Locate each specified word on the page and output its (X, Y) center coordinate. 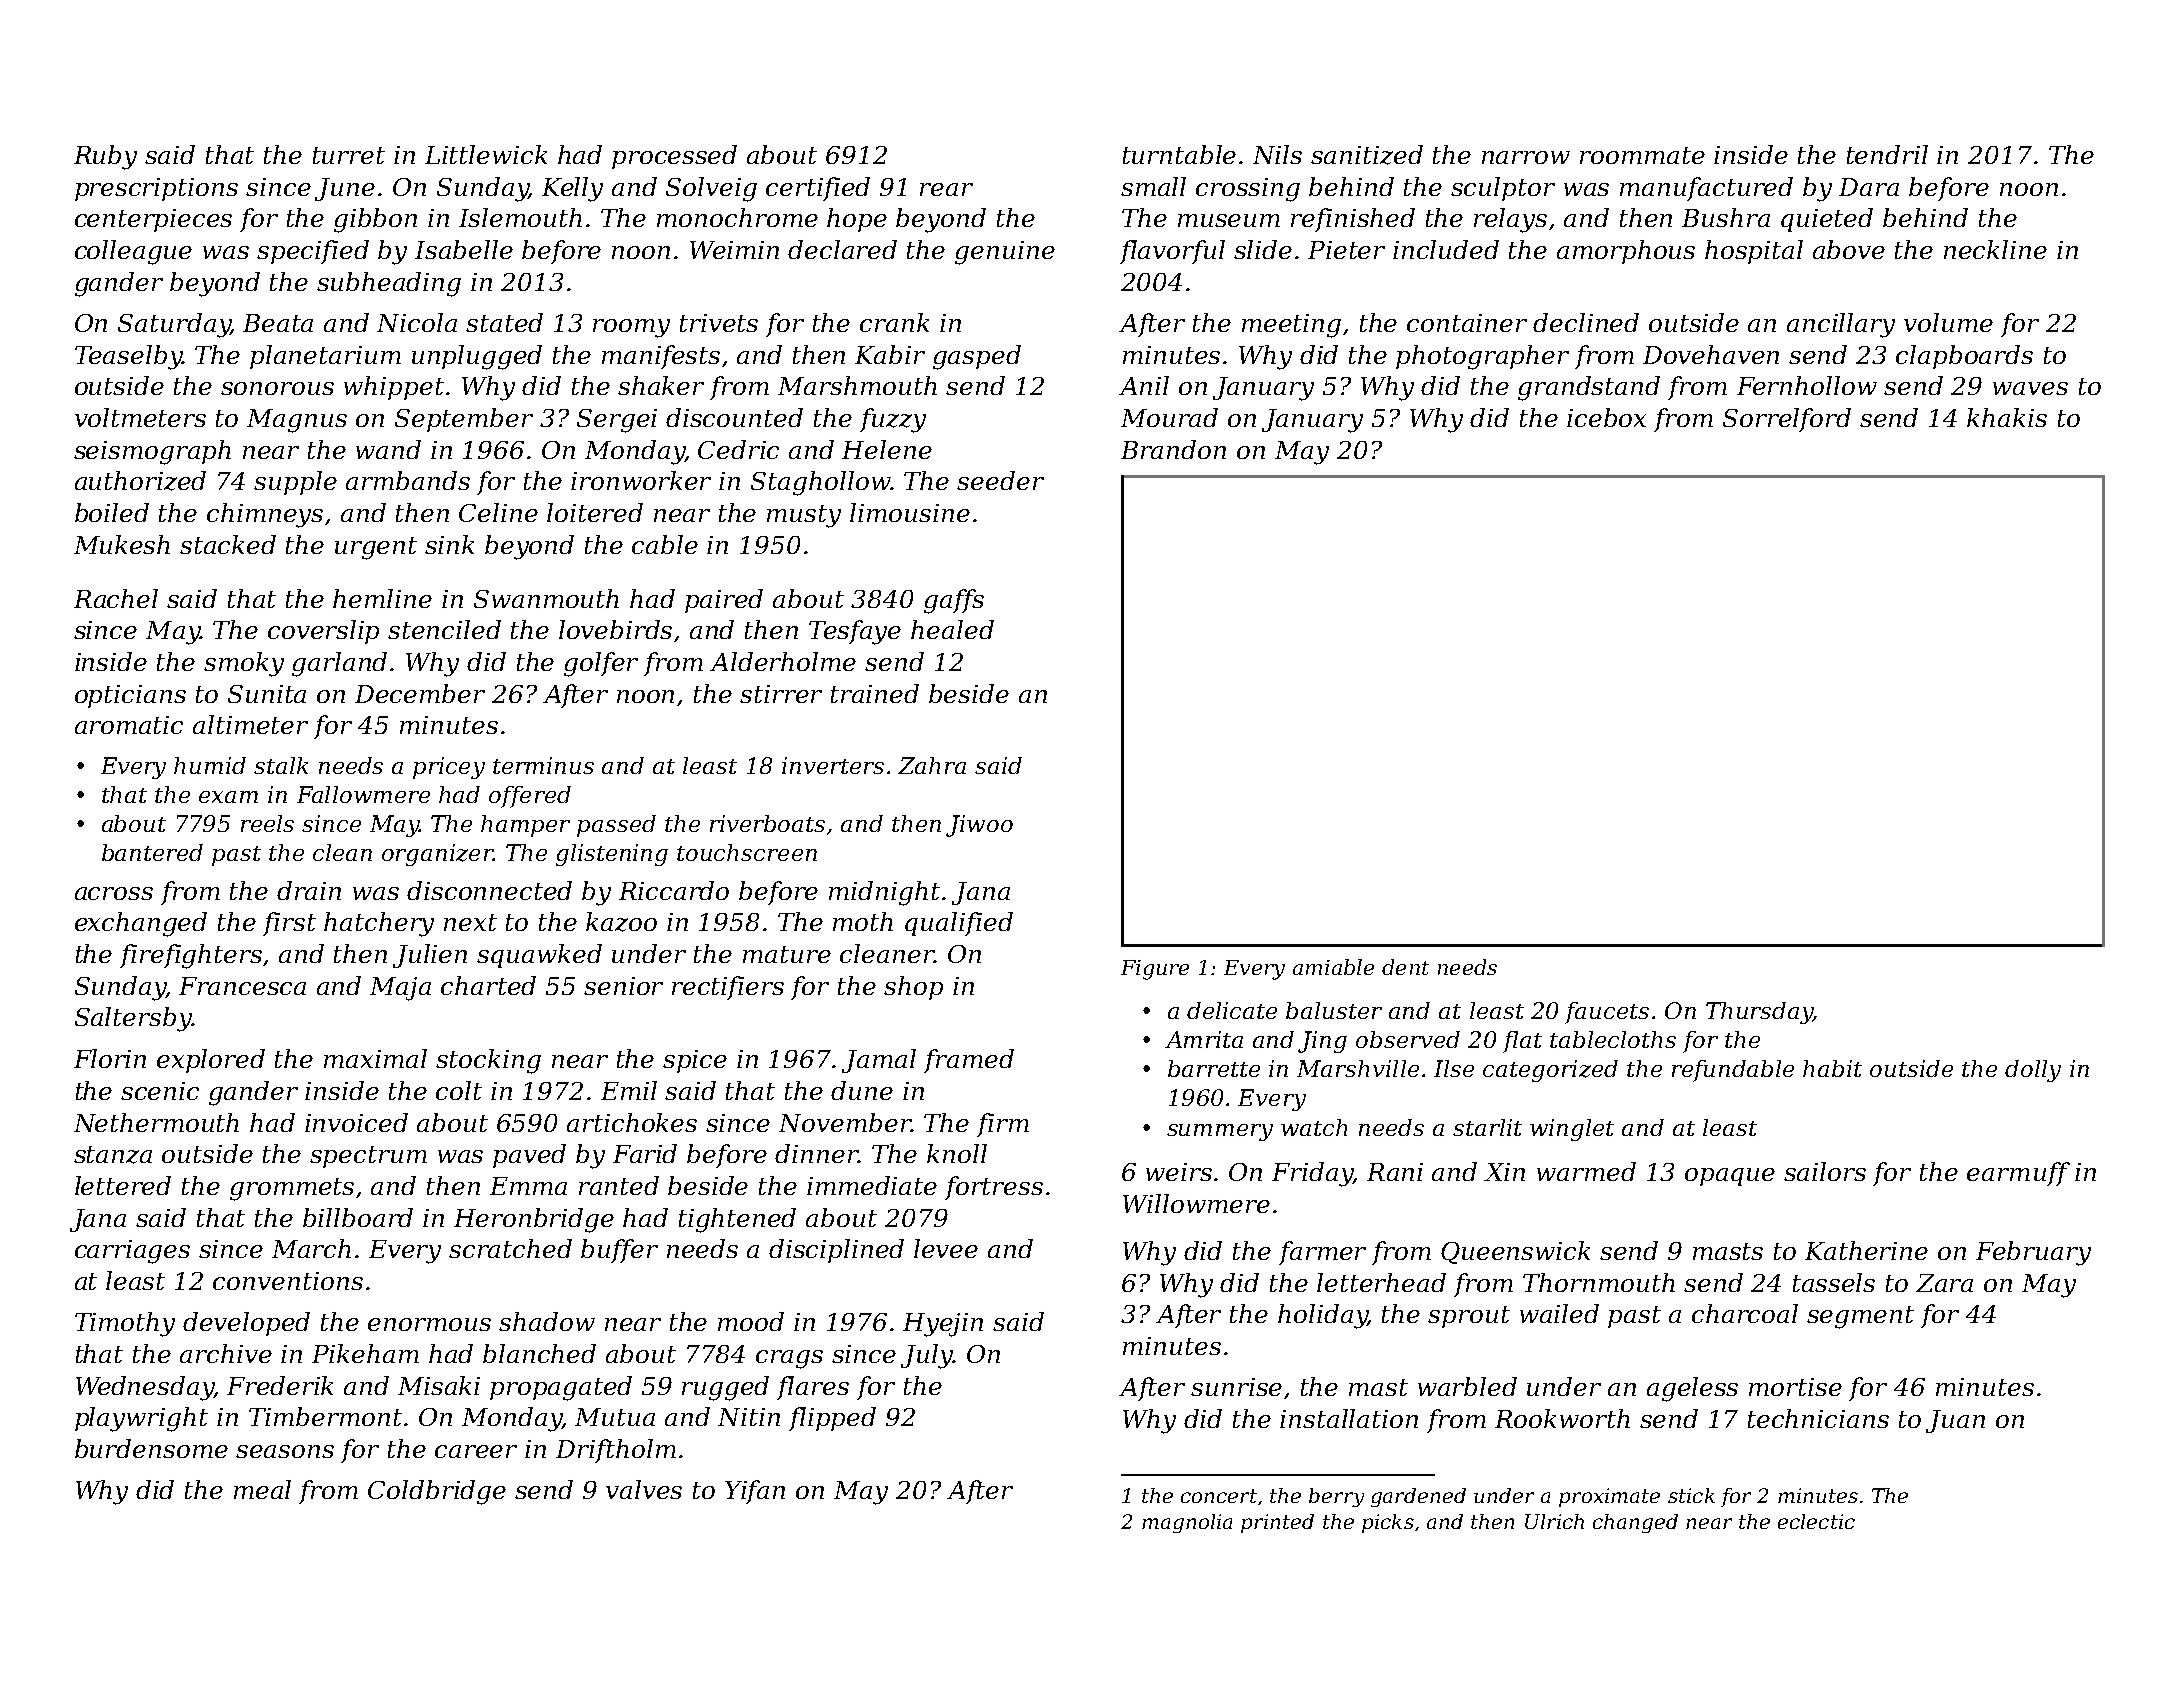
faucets (1607, 1013)
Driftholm (616, 1451)
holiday (1322, 1316)
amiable (1333, 967)
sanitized (1367, 155)
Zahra (932, 765)
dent (1405, 967)
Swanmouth (546, 598)
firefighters (191, 956)
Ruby (105, 157)
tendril (1887, 154)
